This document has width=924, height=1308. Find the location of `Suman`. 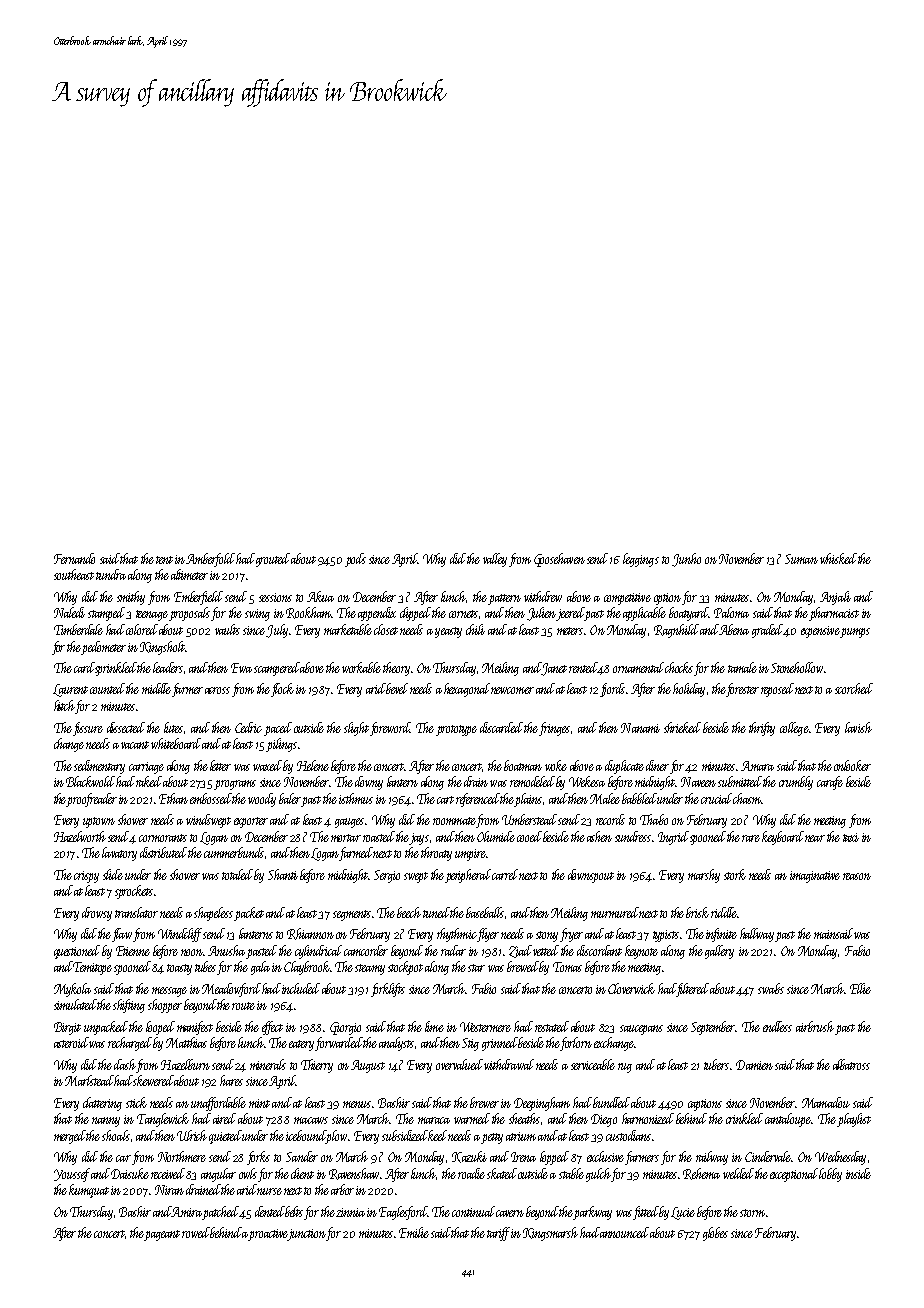

Suman is located at coordinates (801, 559).
